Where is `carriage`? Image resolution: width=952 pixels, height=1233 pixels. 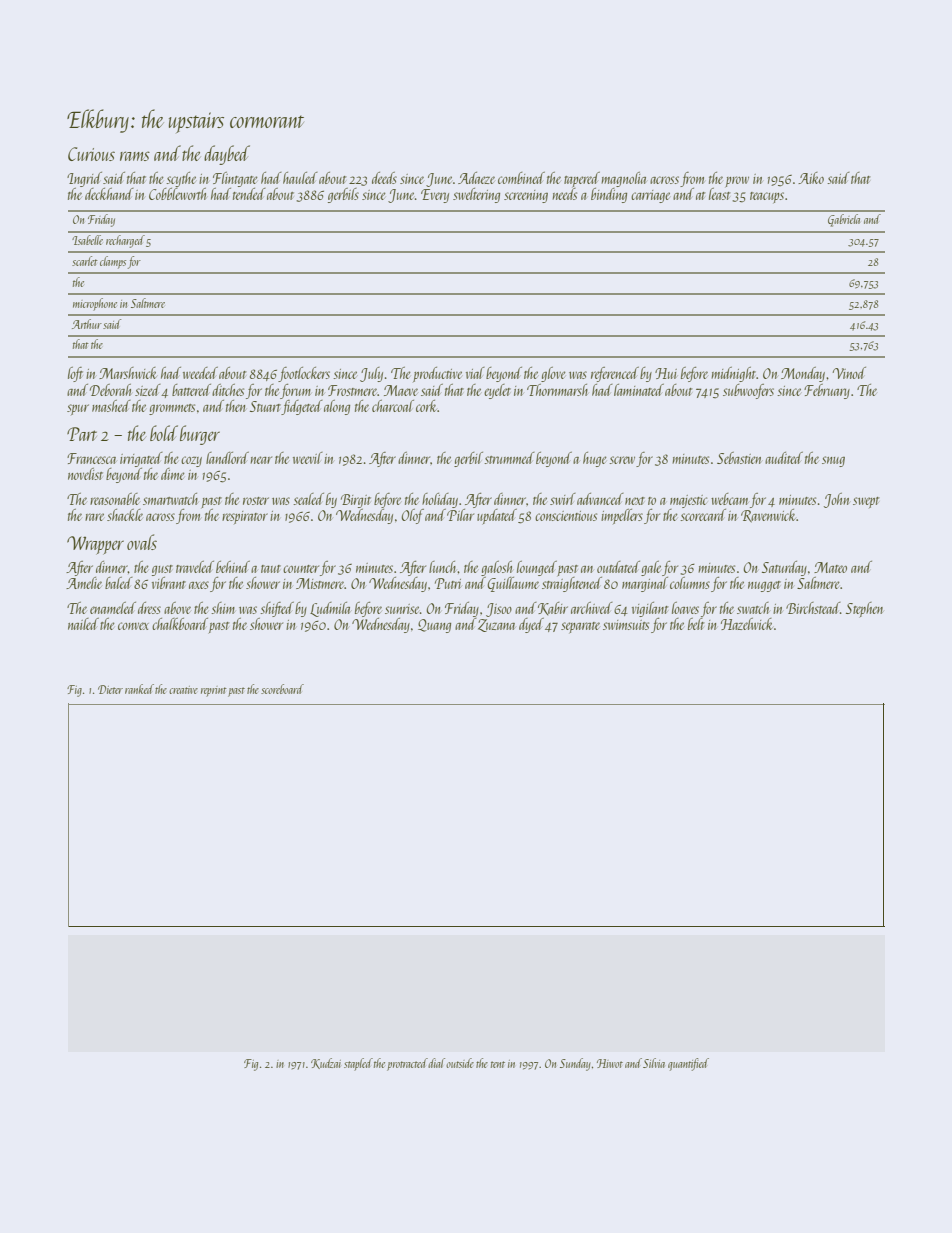
carriage is located at coordinates (650, 196).
